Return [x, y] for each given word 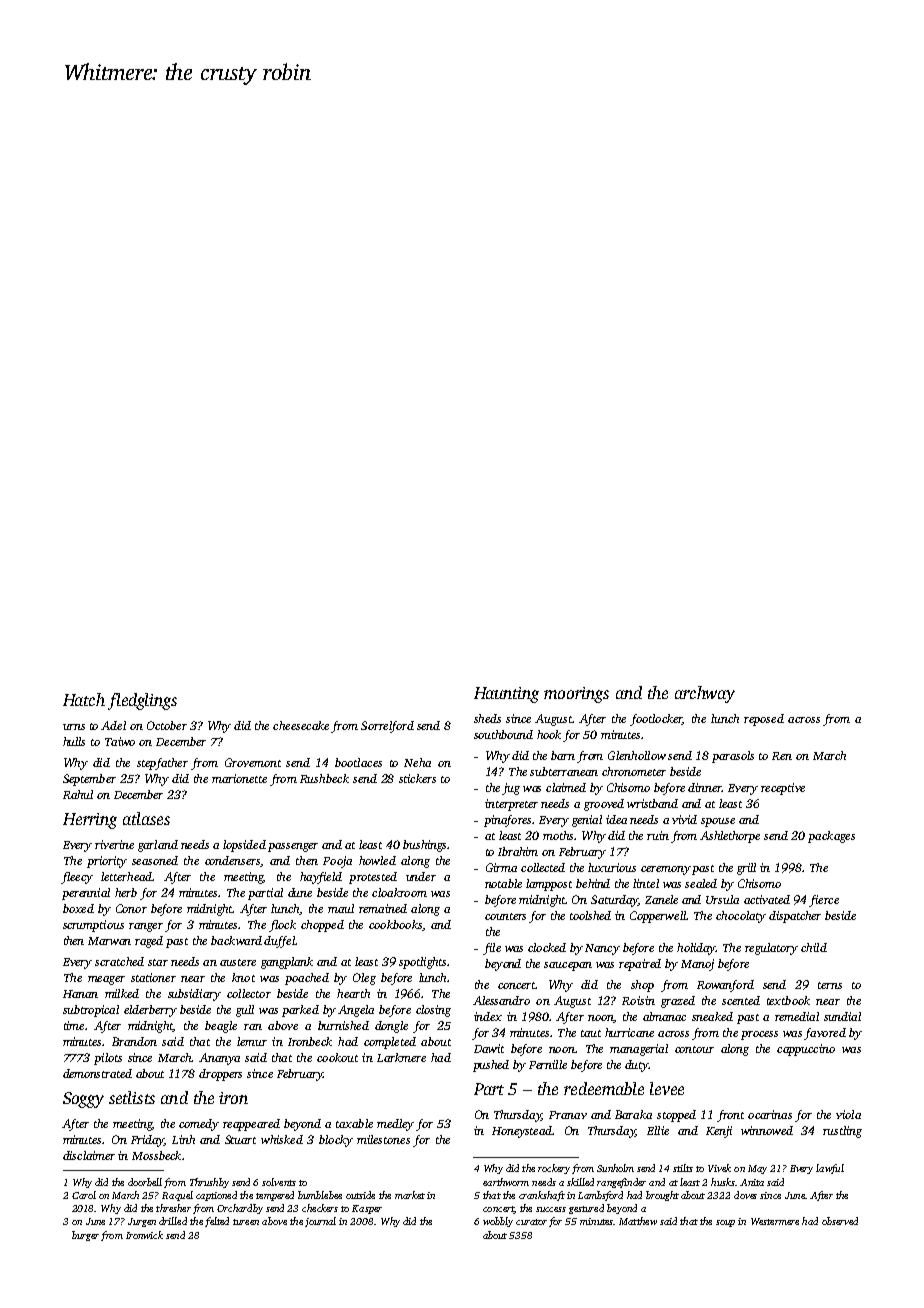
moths [558, 835]
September [89, 780]
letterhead [126, 876]
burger [85, 1236]
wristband [652, 803]
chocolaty [741, 917]
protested [373, 878]
